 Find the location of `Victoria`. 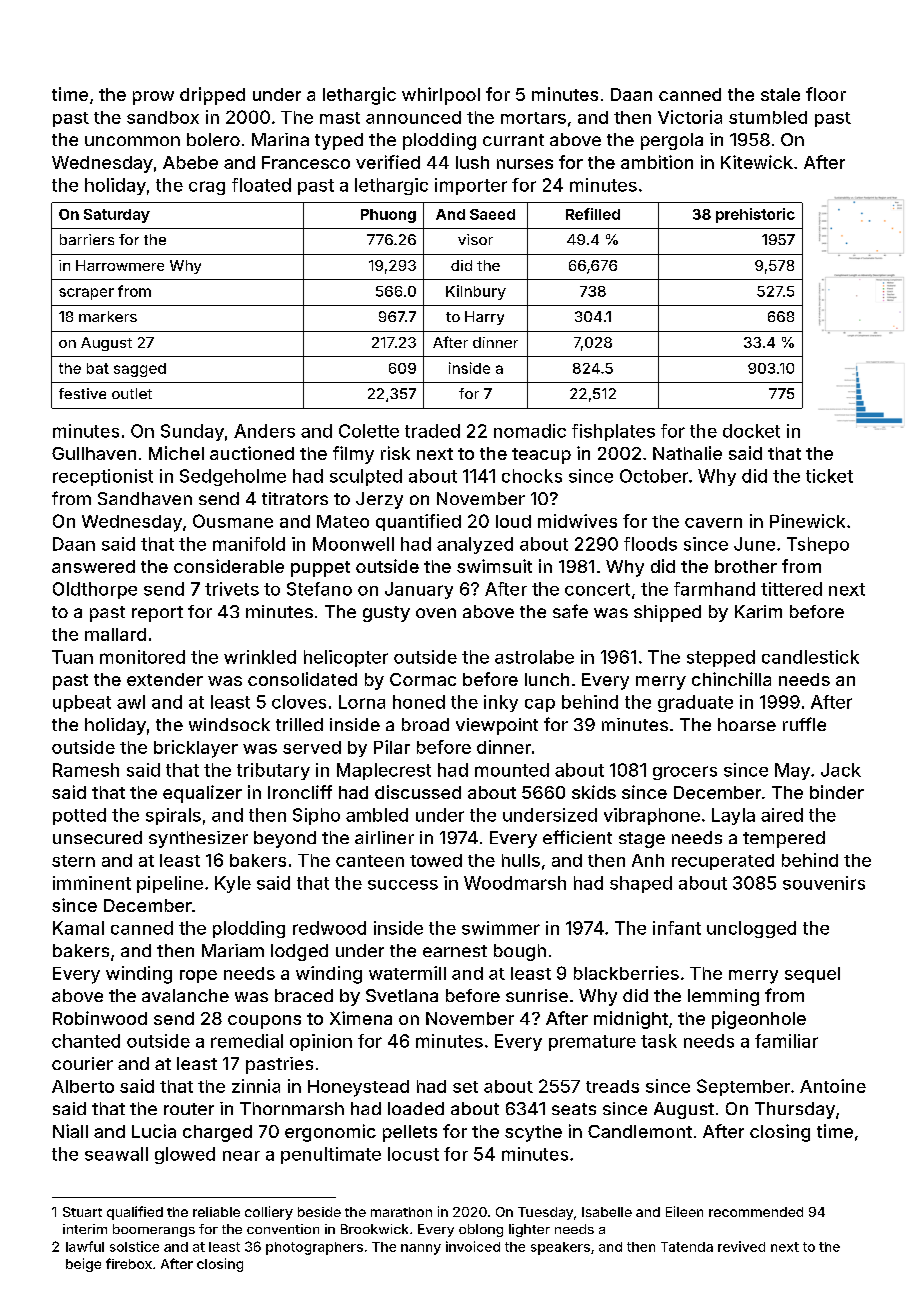

Victoria is located at coordinates (690, 117).
